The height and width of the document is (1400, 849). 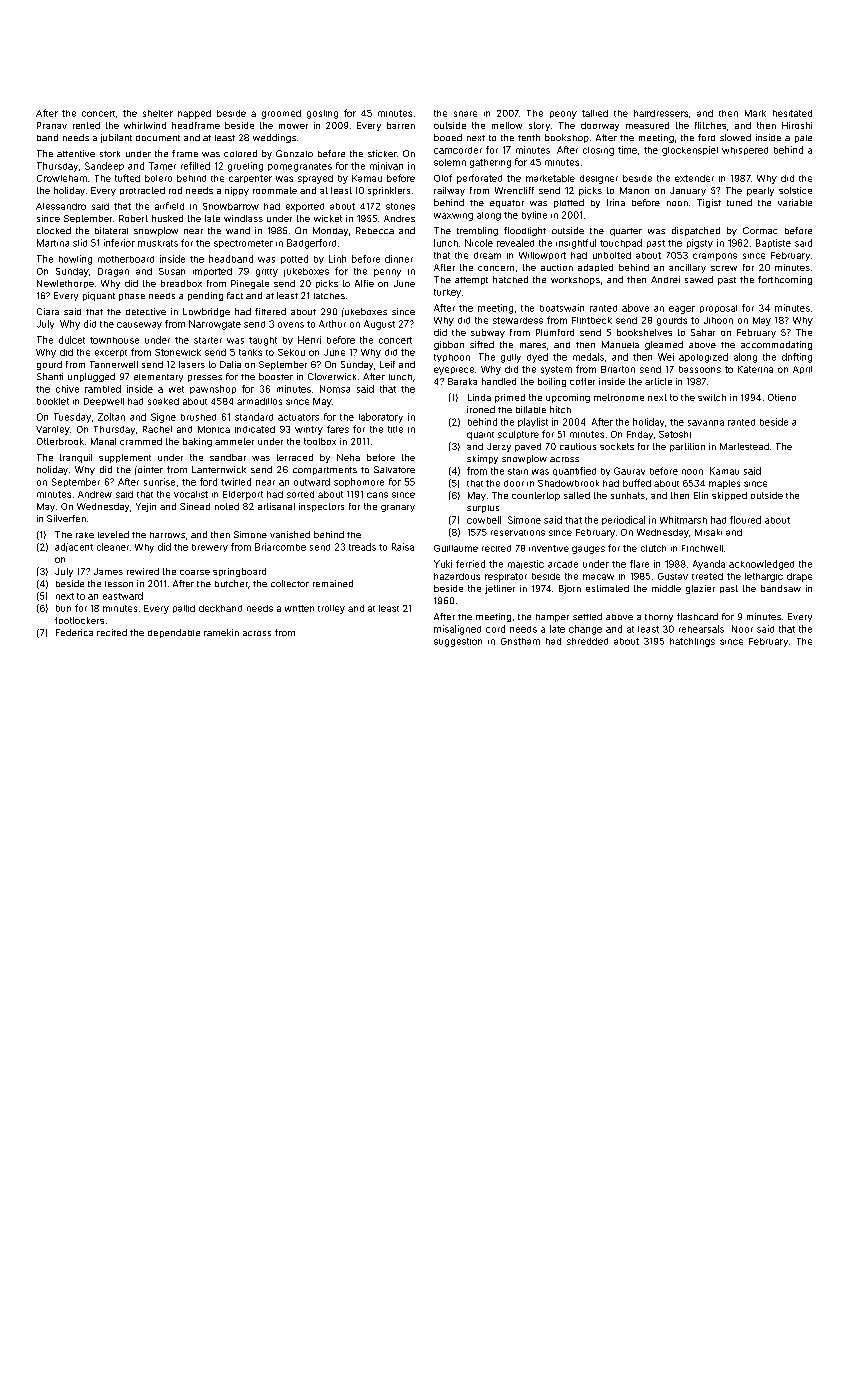 What do you see at coordinates (395, 429) in the document?
I see `title` at bounding box center [395, 429].
